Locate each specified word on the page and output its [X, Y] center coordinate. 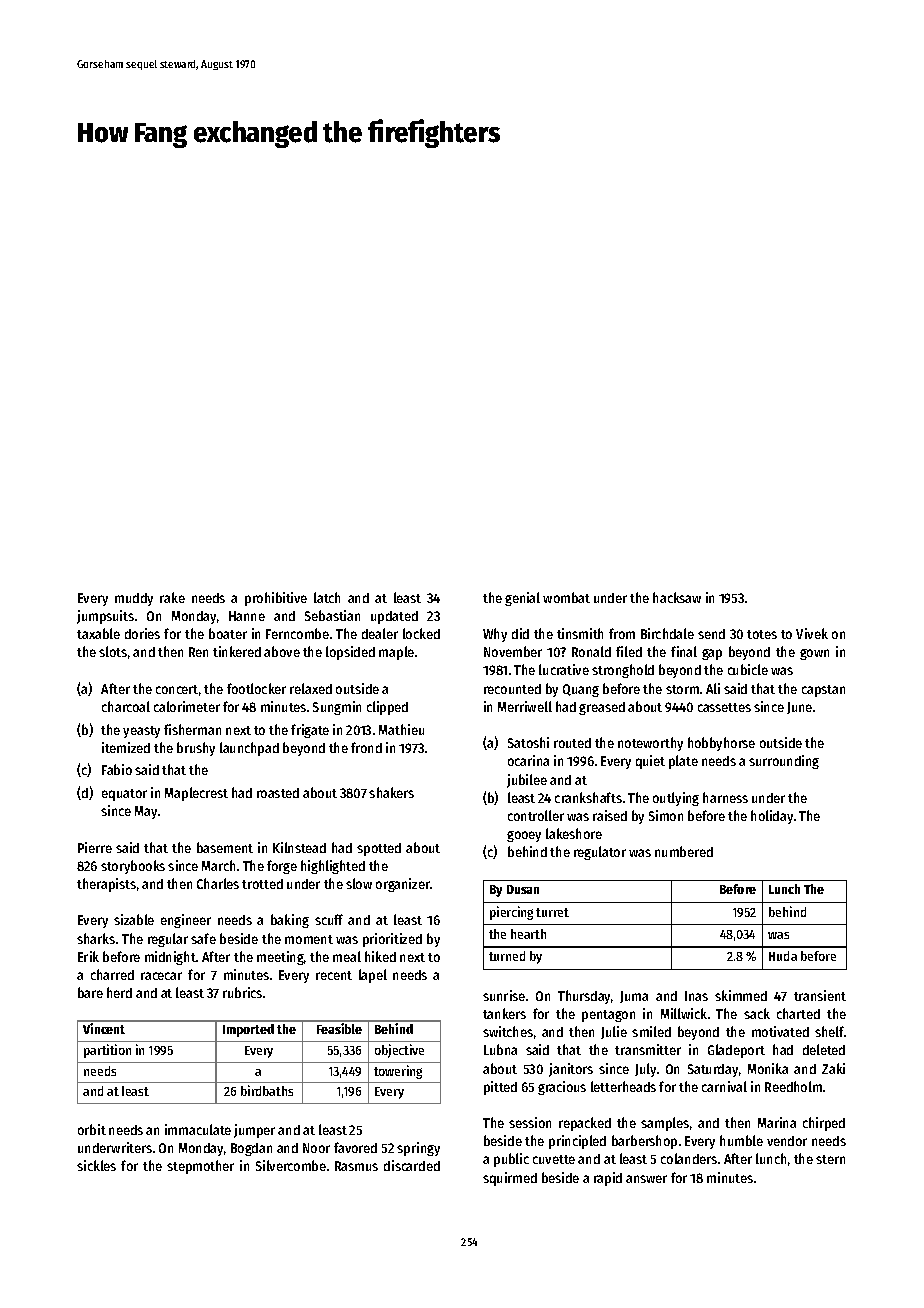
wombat [566, 597]
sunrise [504, 995]
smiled [651, 1031]
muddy [134, 599]
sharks [96, 938]
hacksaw [677, 597]
